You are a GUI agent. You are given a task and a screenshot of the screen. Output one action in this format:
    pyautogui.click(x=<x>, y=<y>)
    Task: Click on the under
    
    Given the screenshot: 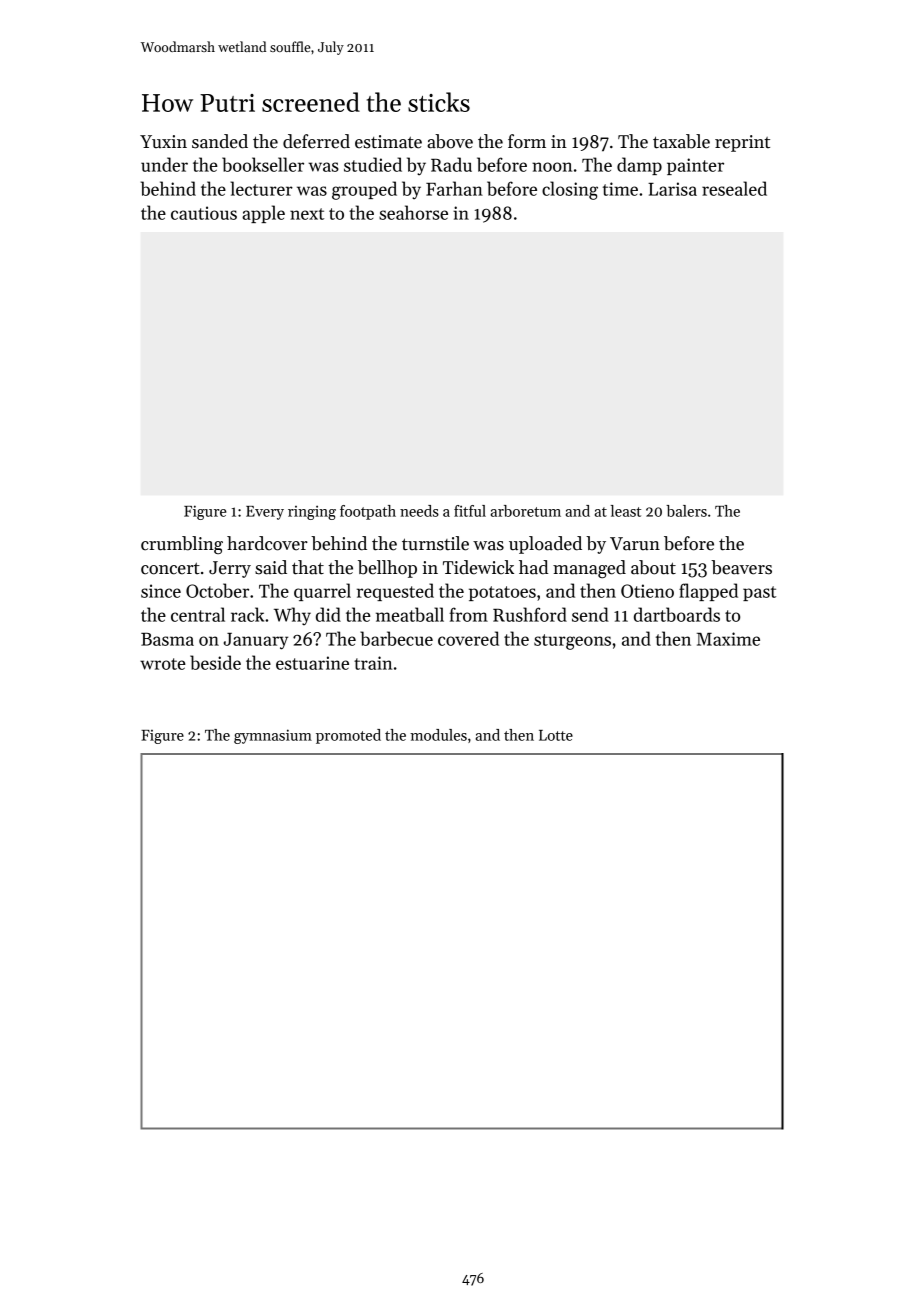 What is the action you would take?
    pyautogui.click(x=164, y=164)
